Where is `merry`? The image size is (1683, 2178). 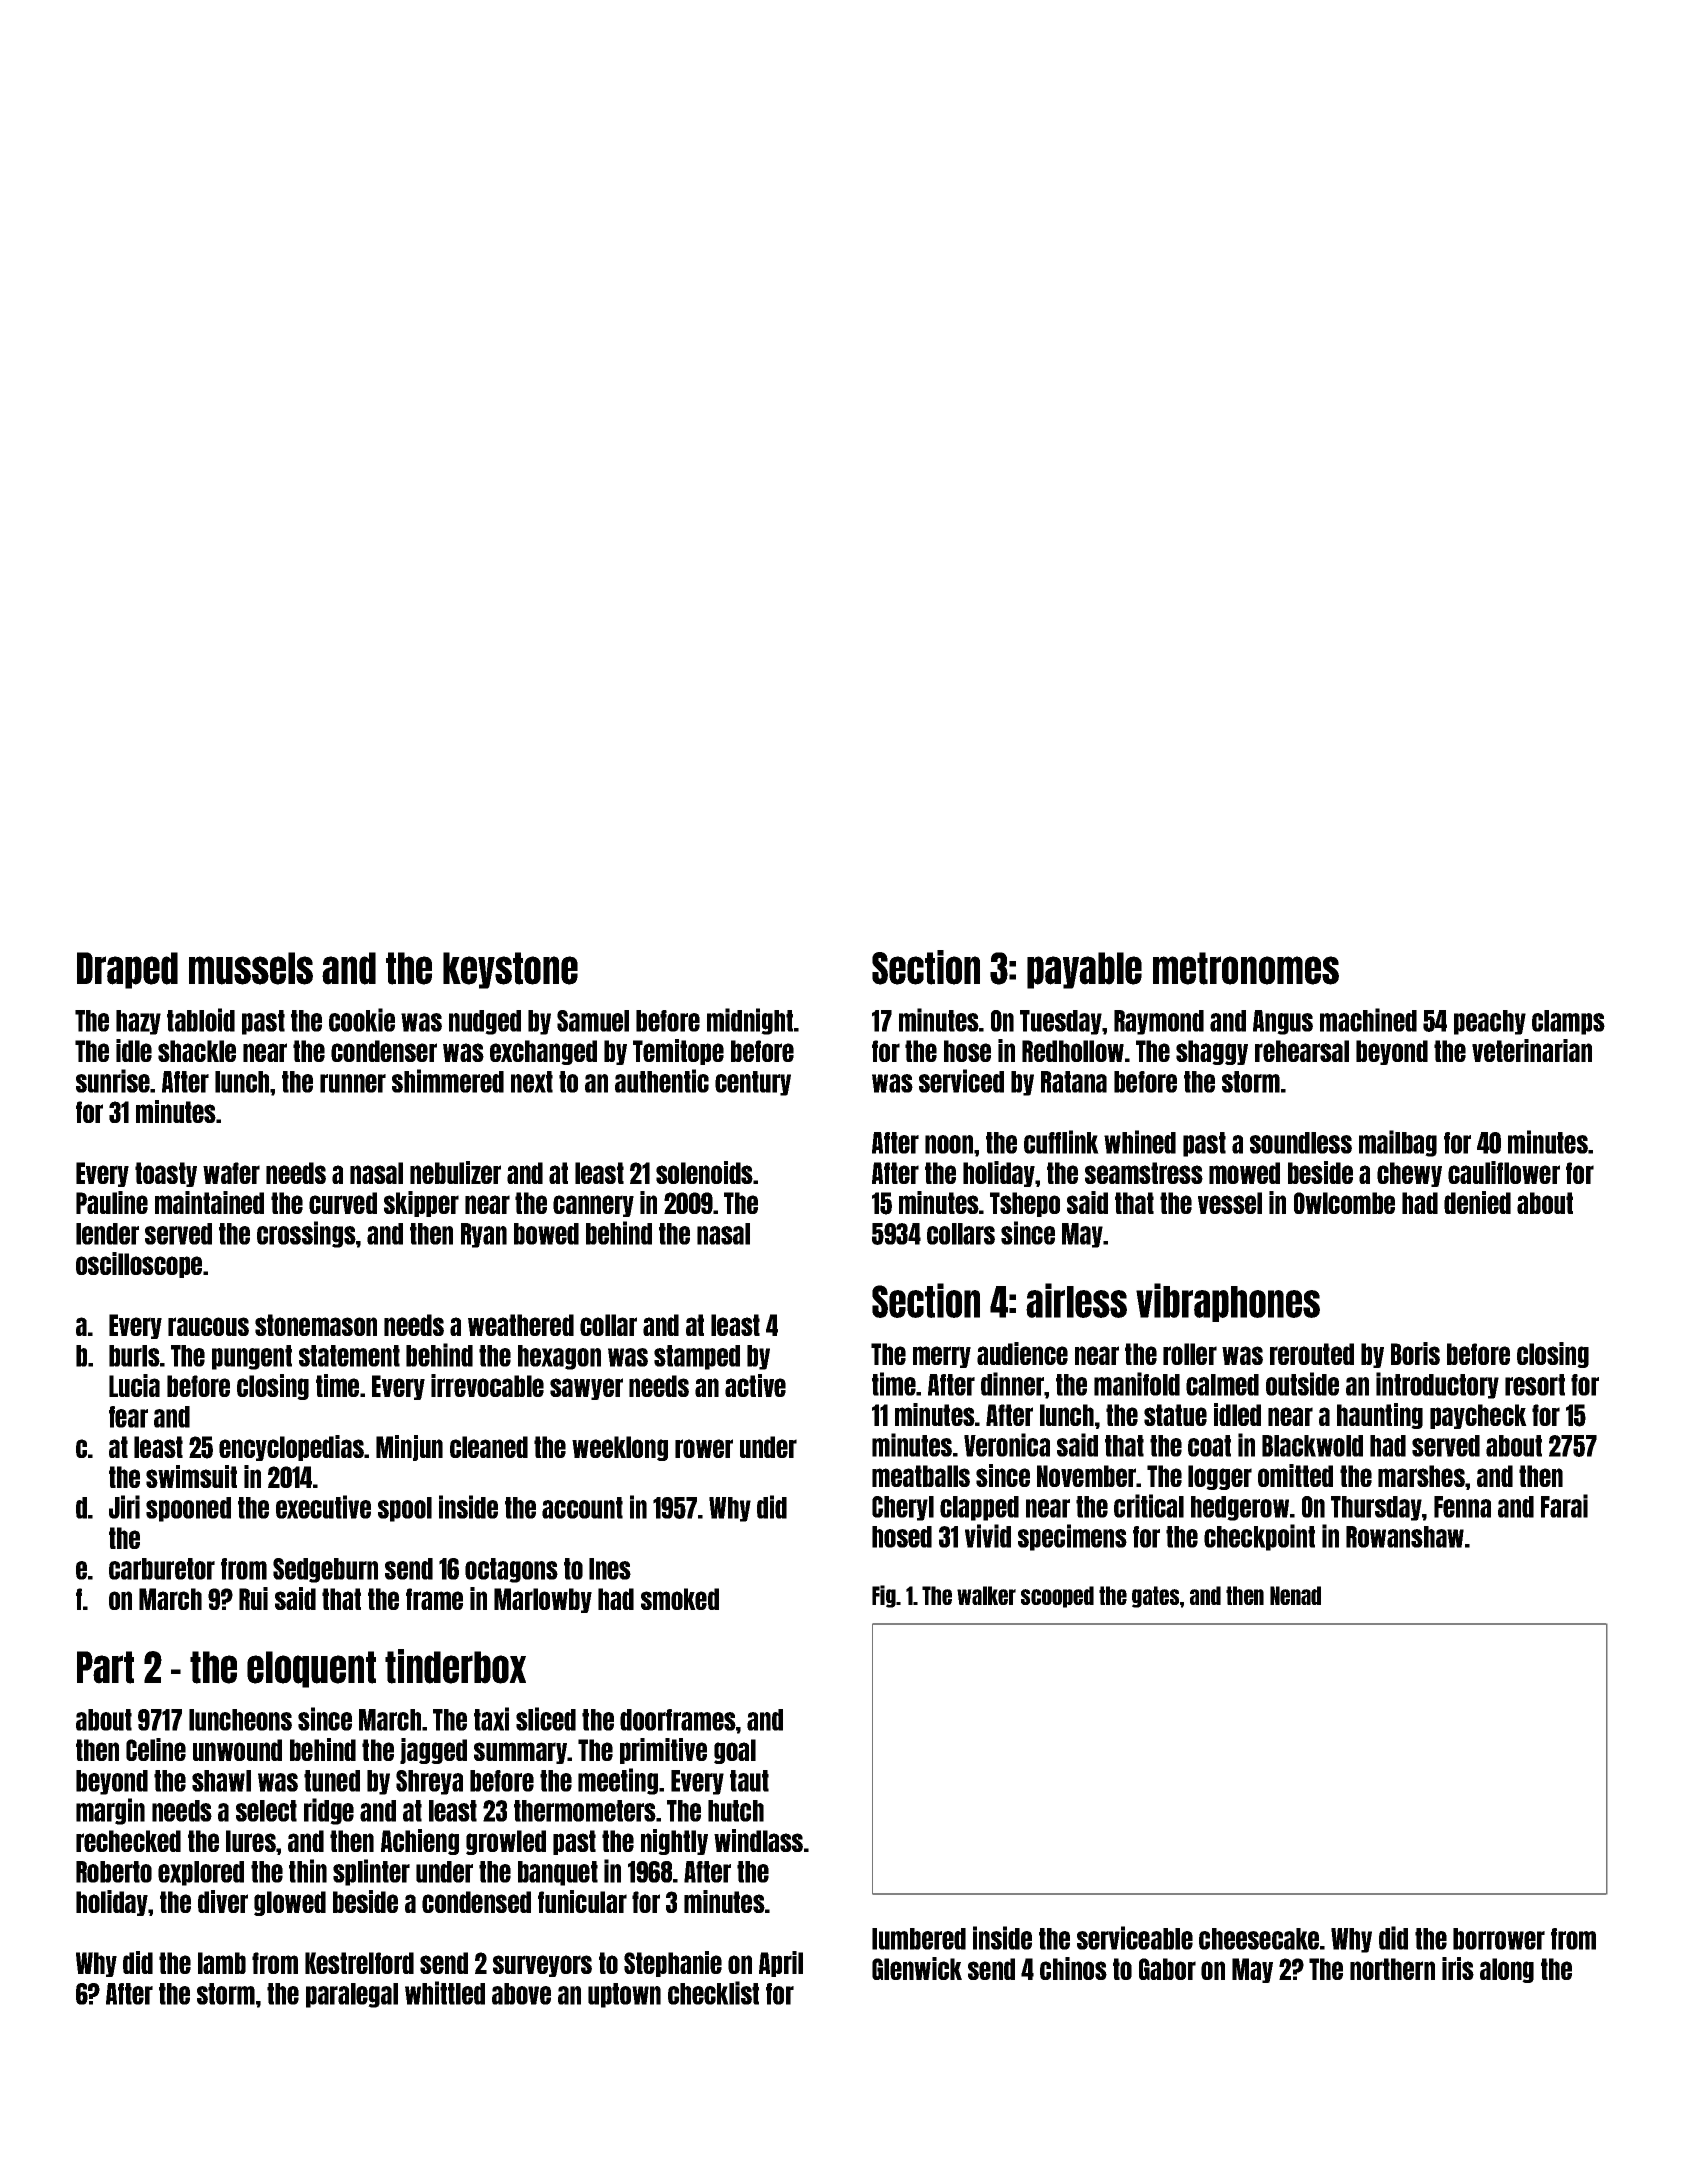
merry is located at coordinates (942, 1357).
